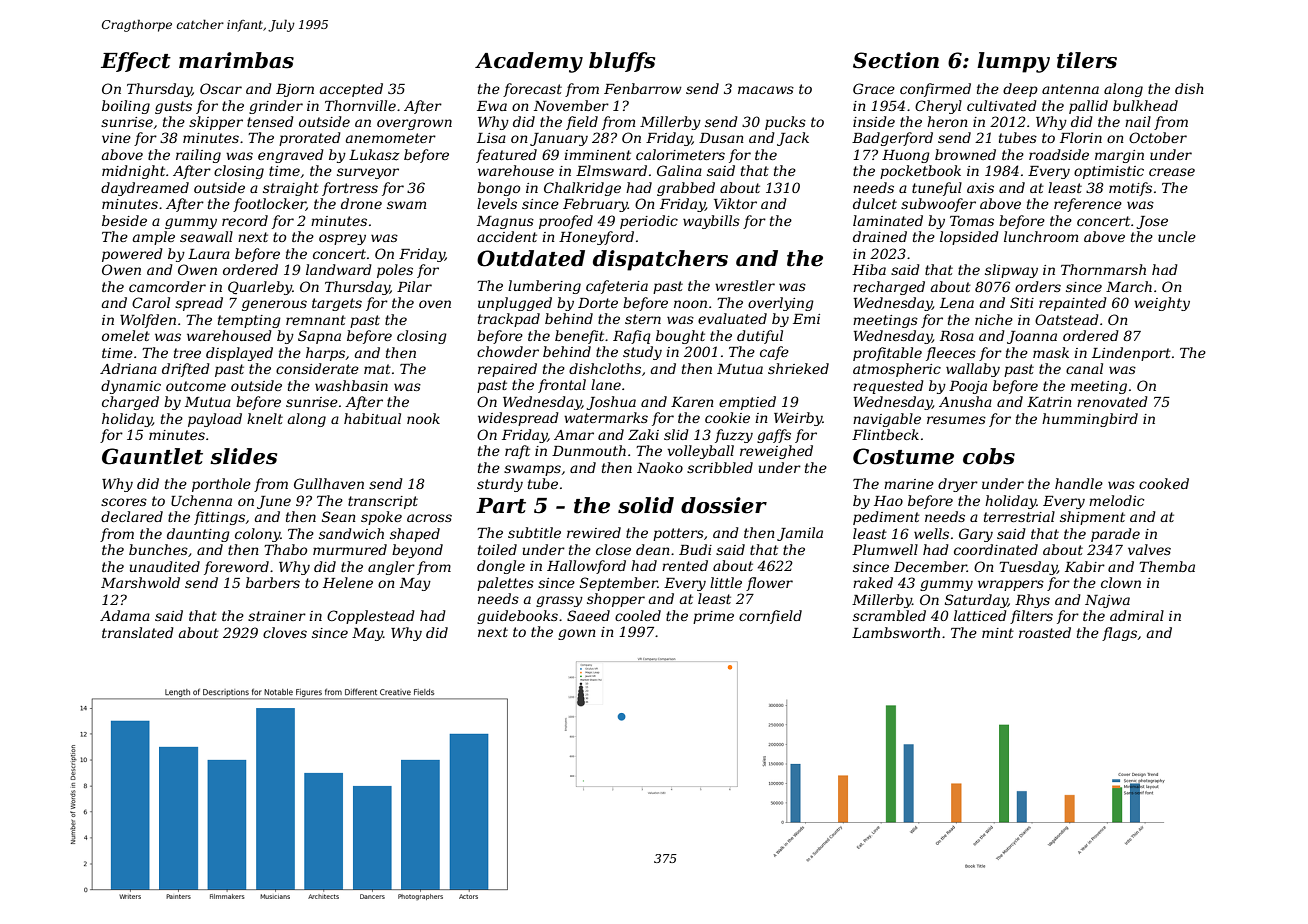 The width and height of the screenshot is (1308, 924). I want to click on railing, so click(198, 156).
